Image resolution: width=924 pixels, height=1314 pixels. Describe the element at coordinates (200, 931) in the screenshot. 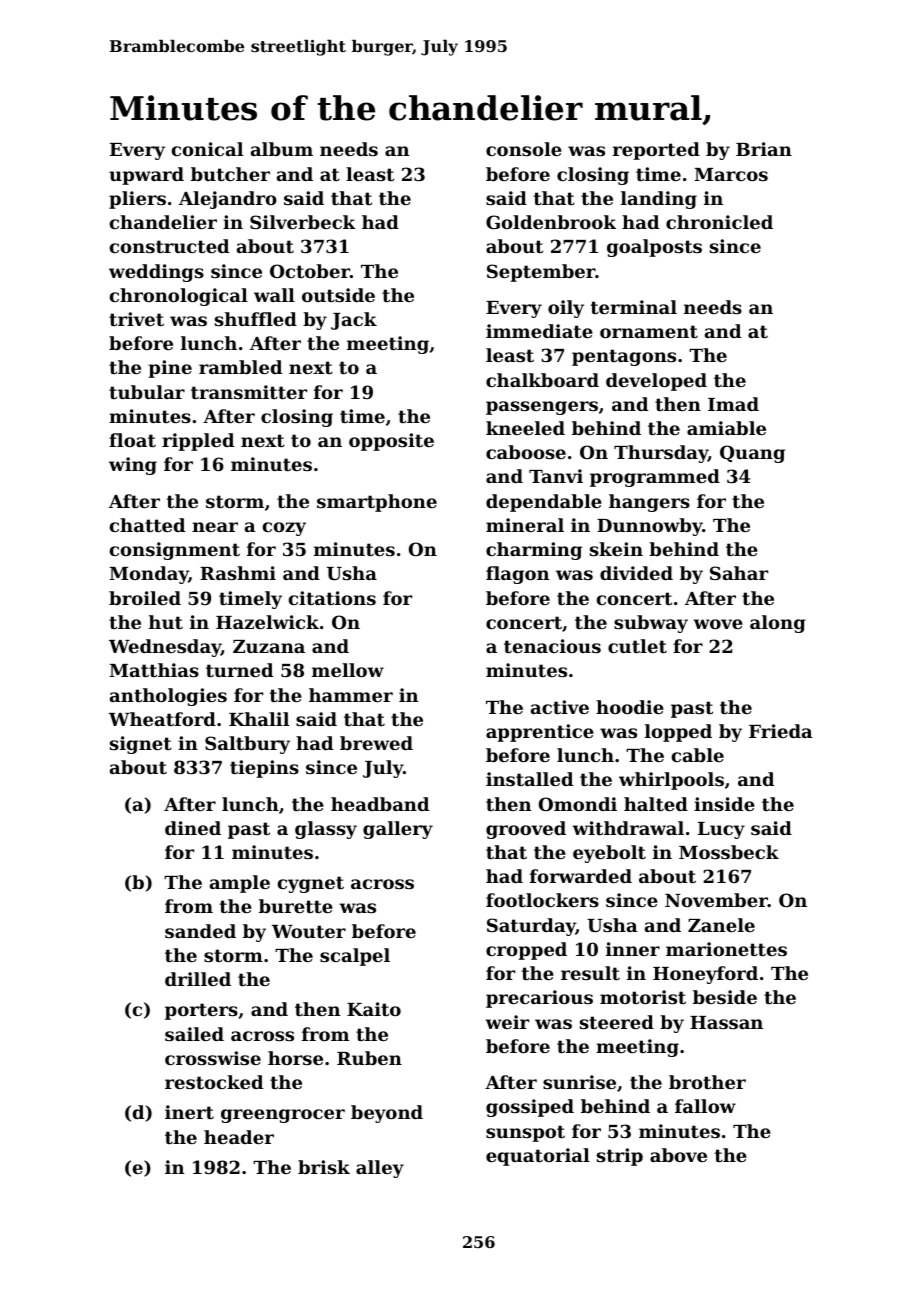

I see `sanded` at that location.
